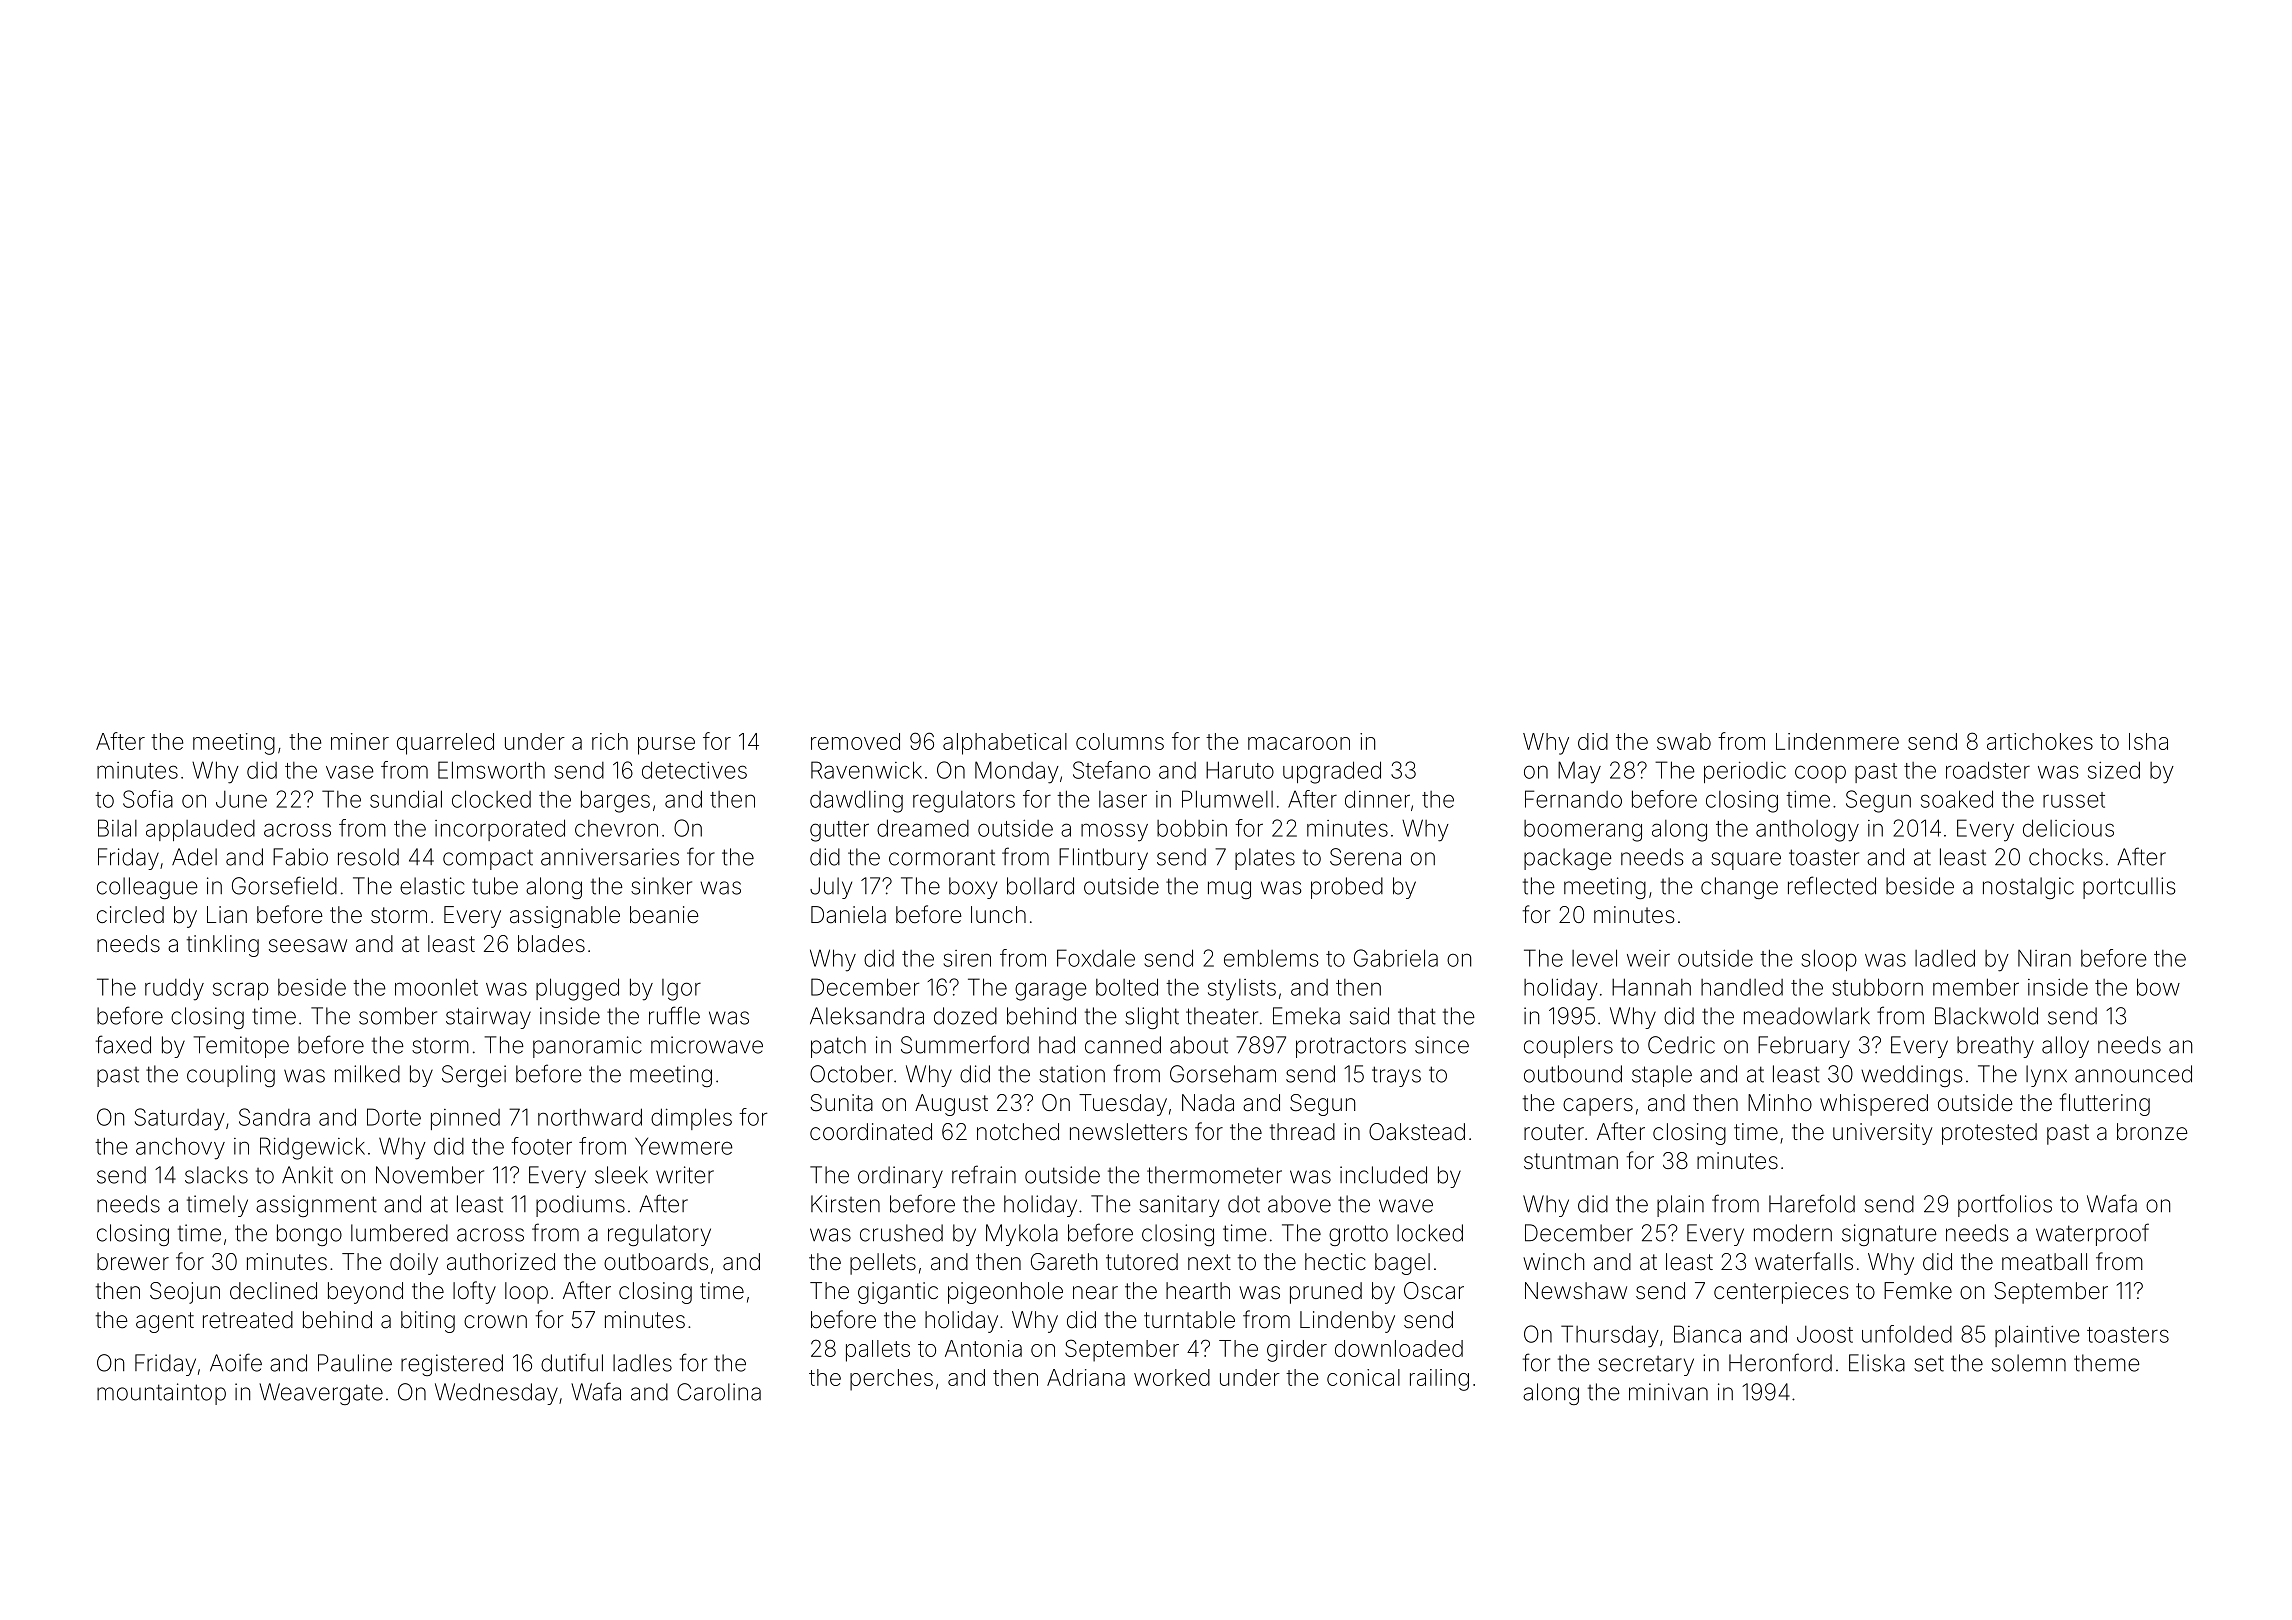 This page has height=1620, width=2292. Describe the element at coordinates (1877, 987) in the page. I see `stubborn` at that location.
